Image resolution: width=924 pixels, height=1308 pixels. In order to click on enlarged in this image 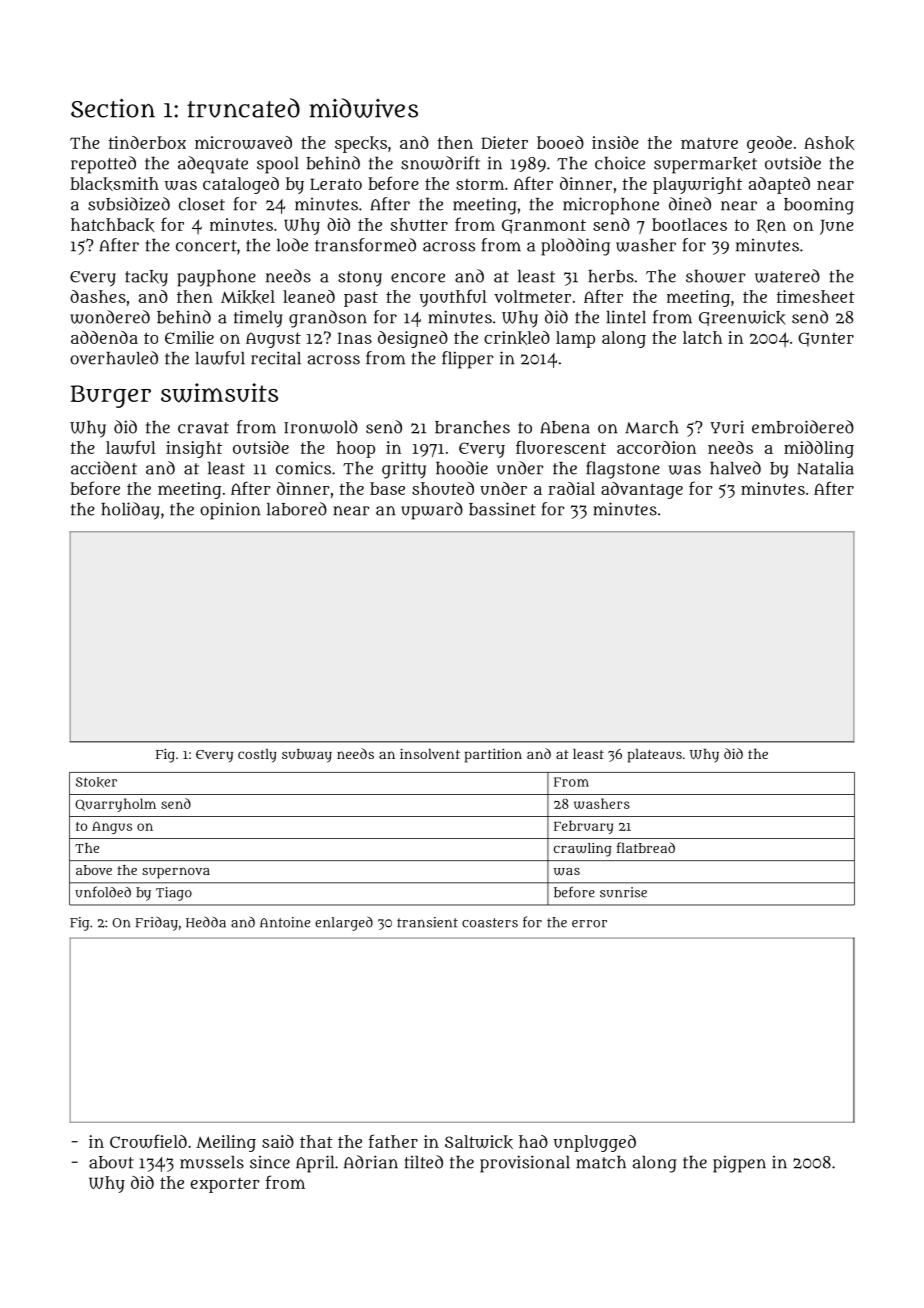, I will do `click(344, 923)`.
